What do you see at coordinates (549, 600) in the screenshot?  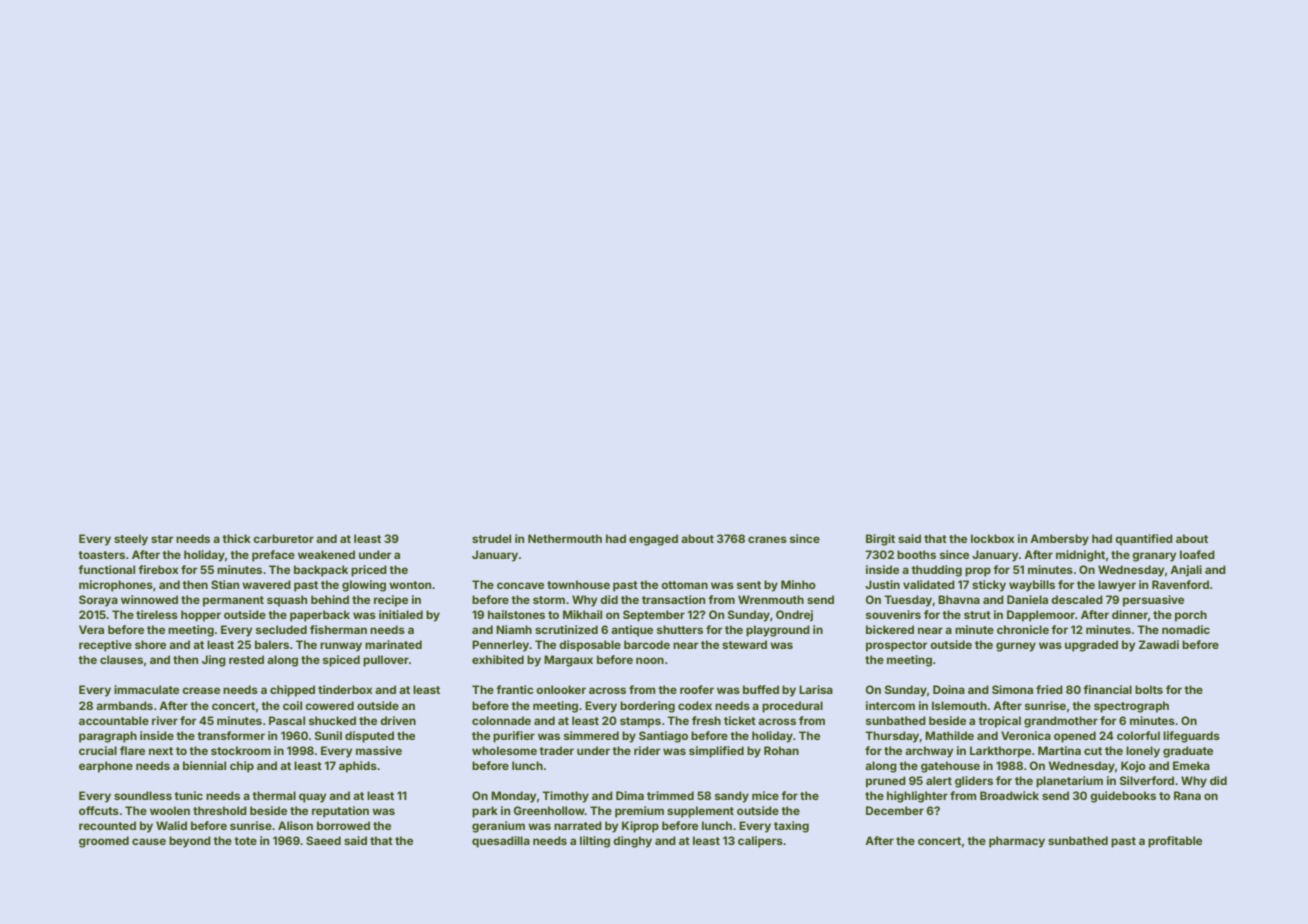 I see `storm` at bounding box center [549, 600].
